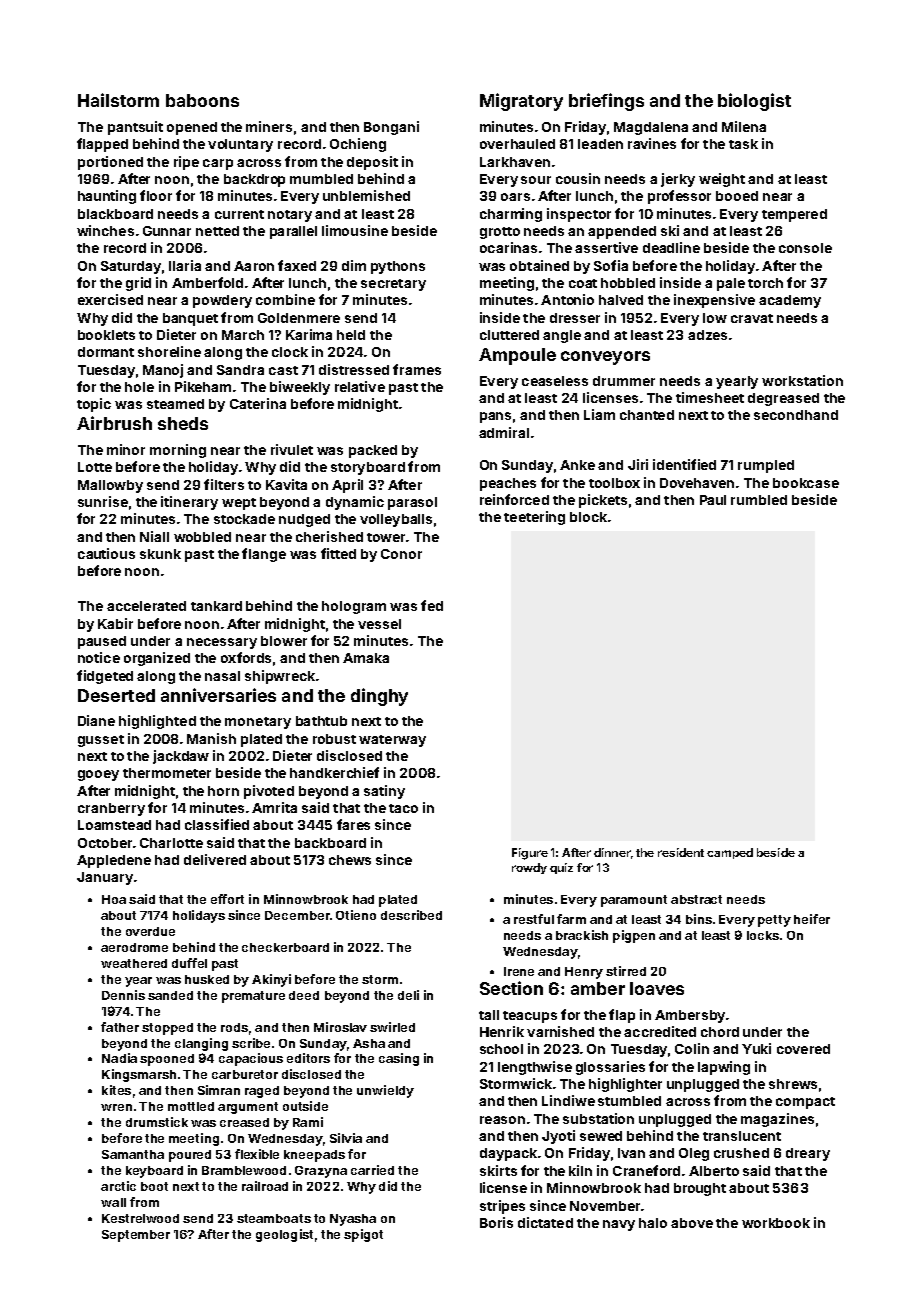 This image has height=1308, width=924. I want to click on Gunnar, so click(167, 231).
